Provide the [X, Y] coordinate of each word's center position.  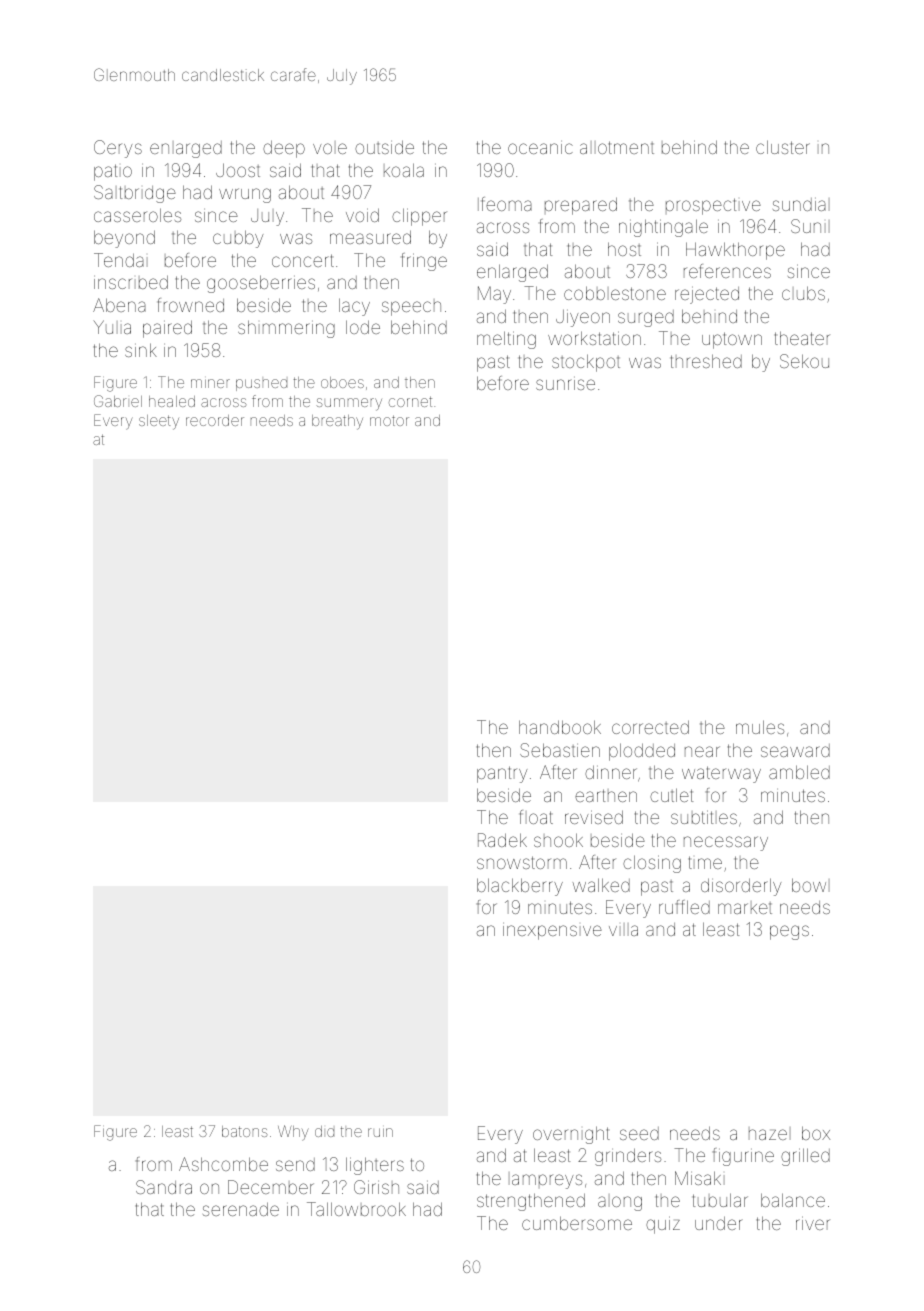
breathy [337, 422]
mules [760, 727]
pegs [789, 932]
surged [646, 318]
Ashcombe [223, 1164]
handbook [560, 727]
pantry [502, 774]
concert [303, 260]
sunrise [565, 383]
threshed [706, 361]
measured [370, 237]
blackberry [520, 887]
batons [245, 1131]
